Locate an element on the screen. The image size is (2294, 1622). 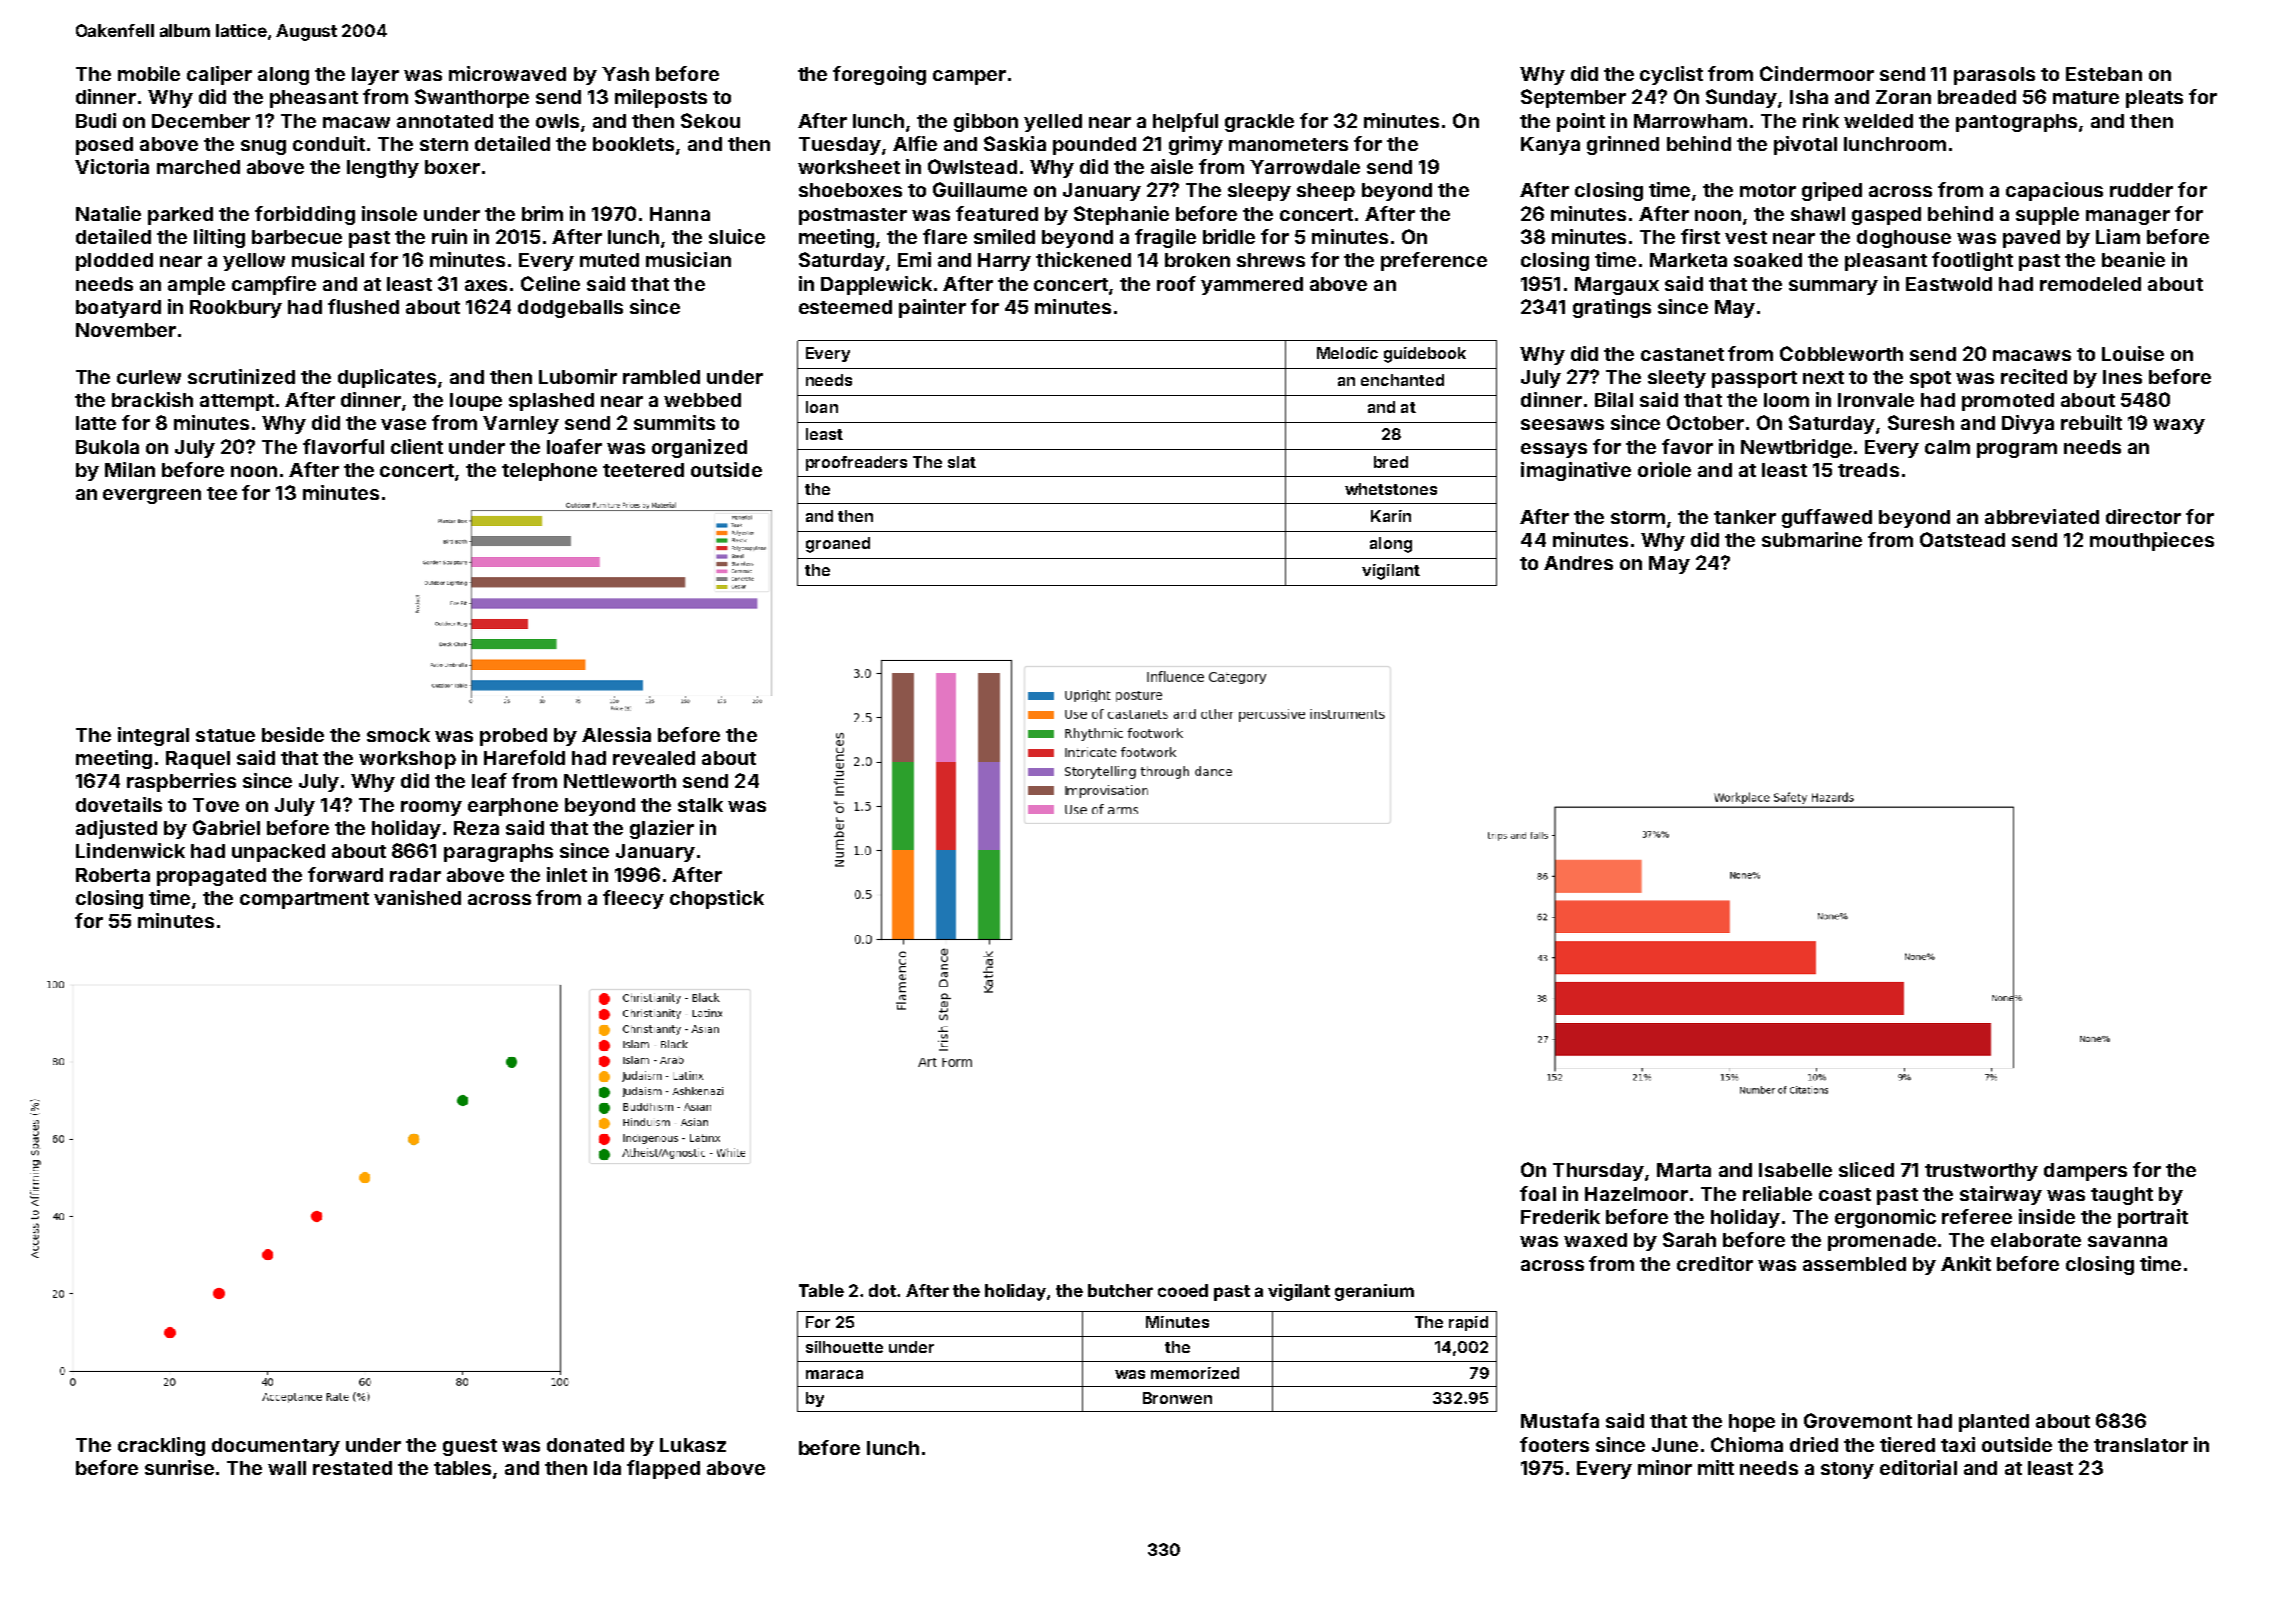
sheep is located at coordinates (1326, 192).
